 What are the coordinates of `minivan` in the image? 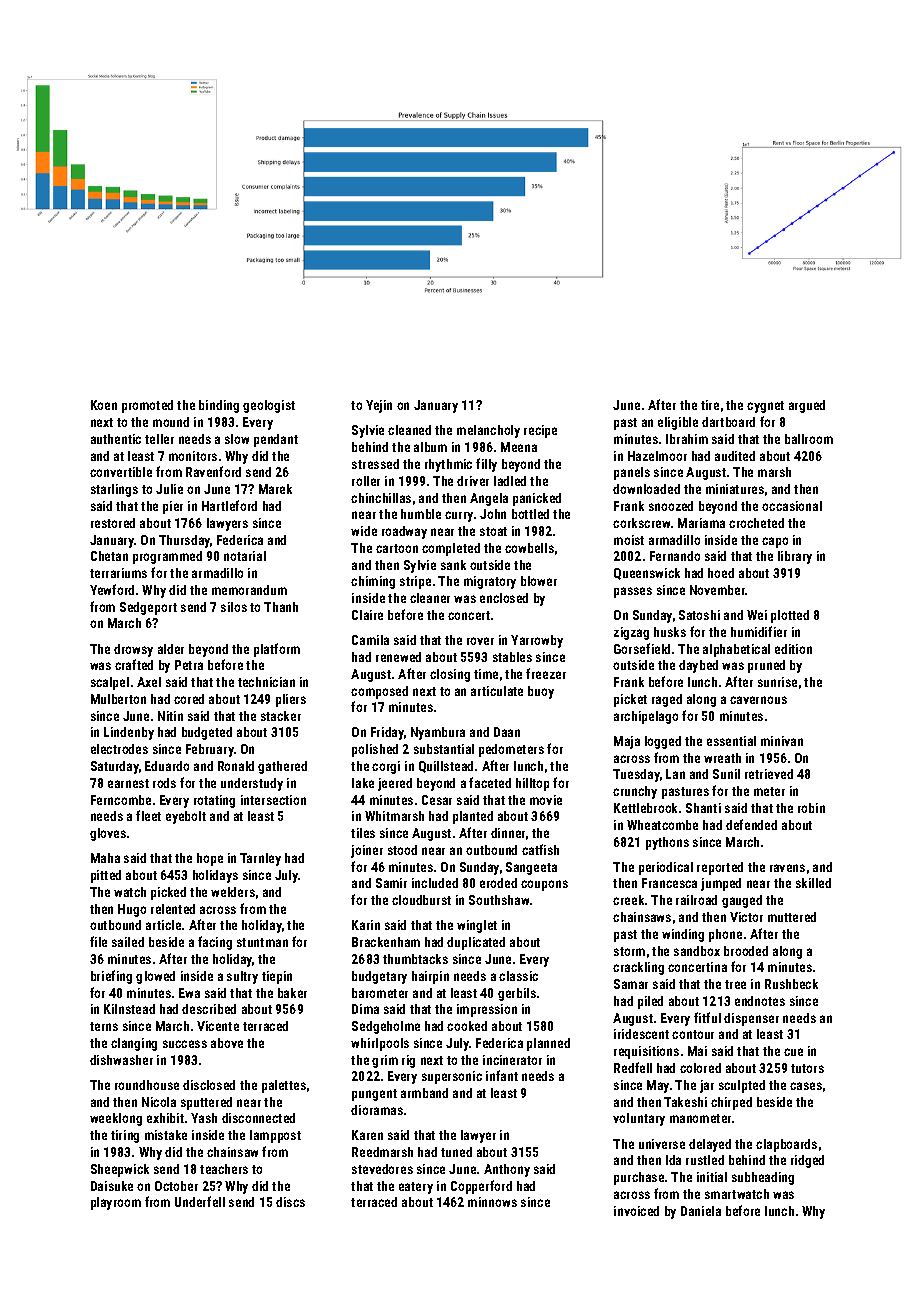 It's located at (782, 741).
